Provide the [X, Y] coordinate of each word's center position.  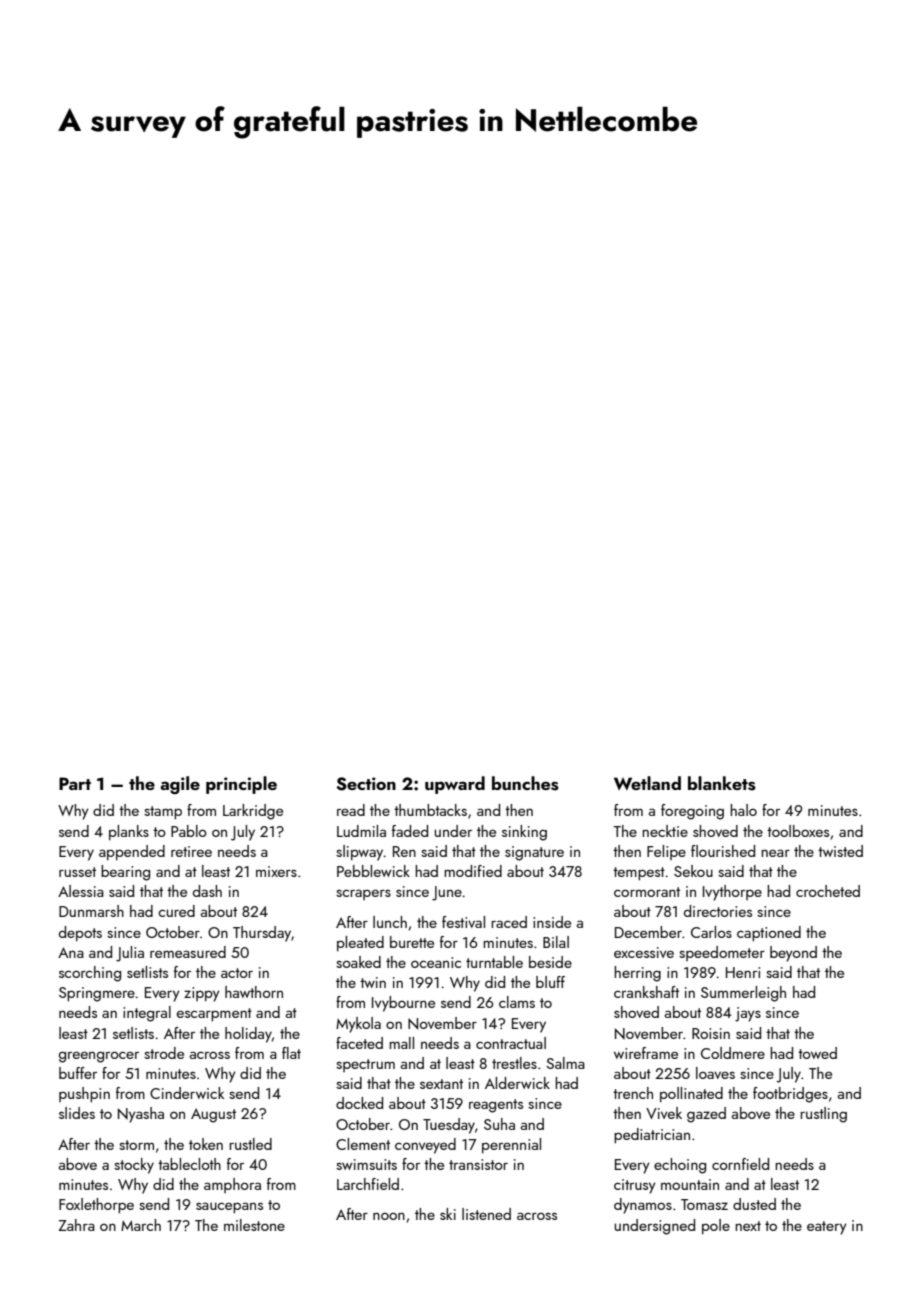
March [141, 1225]
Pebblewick [373, 871]
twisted [840, 851]
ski [448, 1214]
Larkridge [253, 812]
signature [534, 853]
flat [291, 1053]
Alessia [81, 891]
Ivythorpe [732, 893]
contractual [511, 1043]
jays [748, 1014]
